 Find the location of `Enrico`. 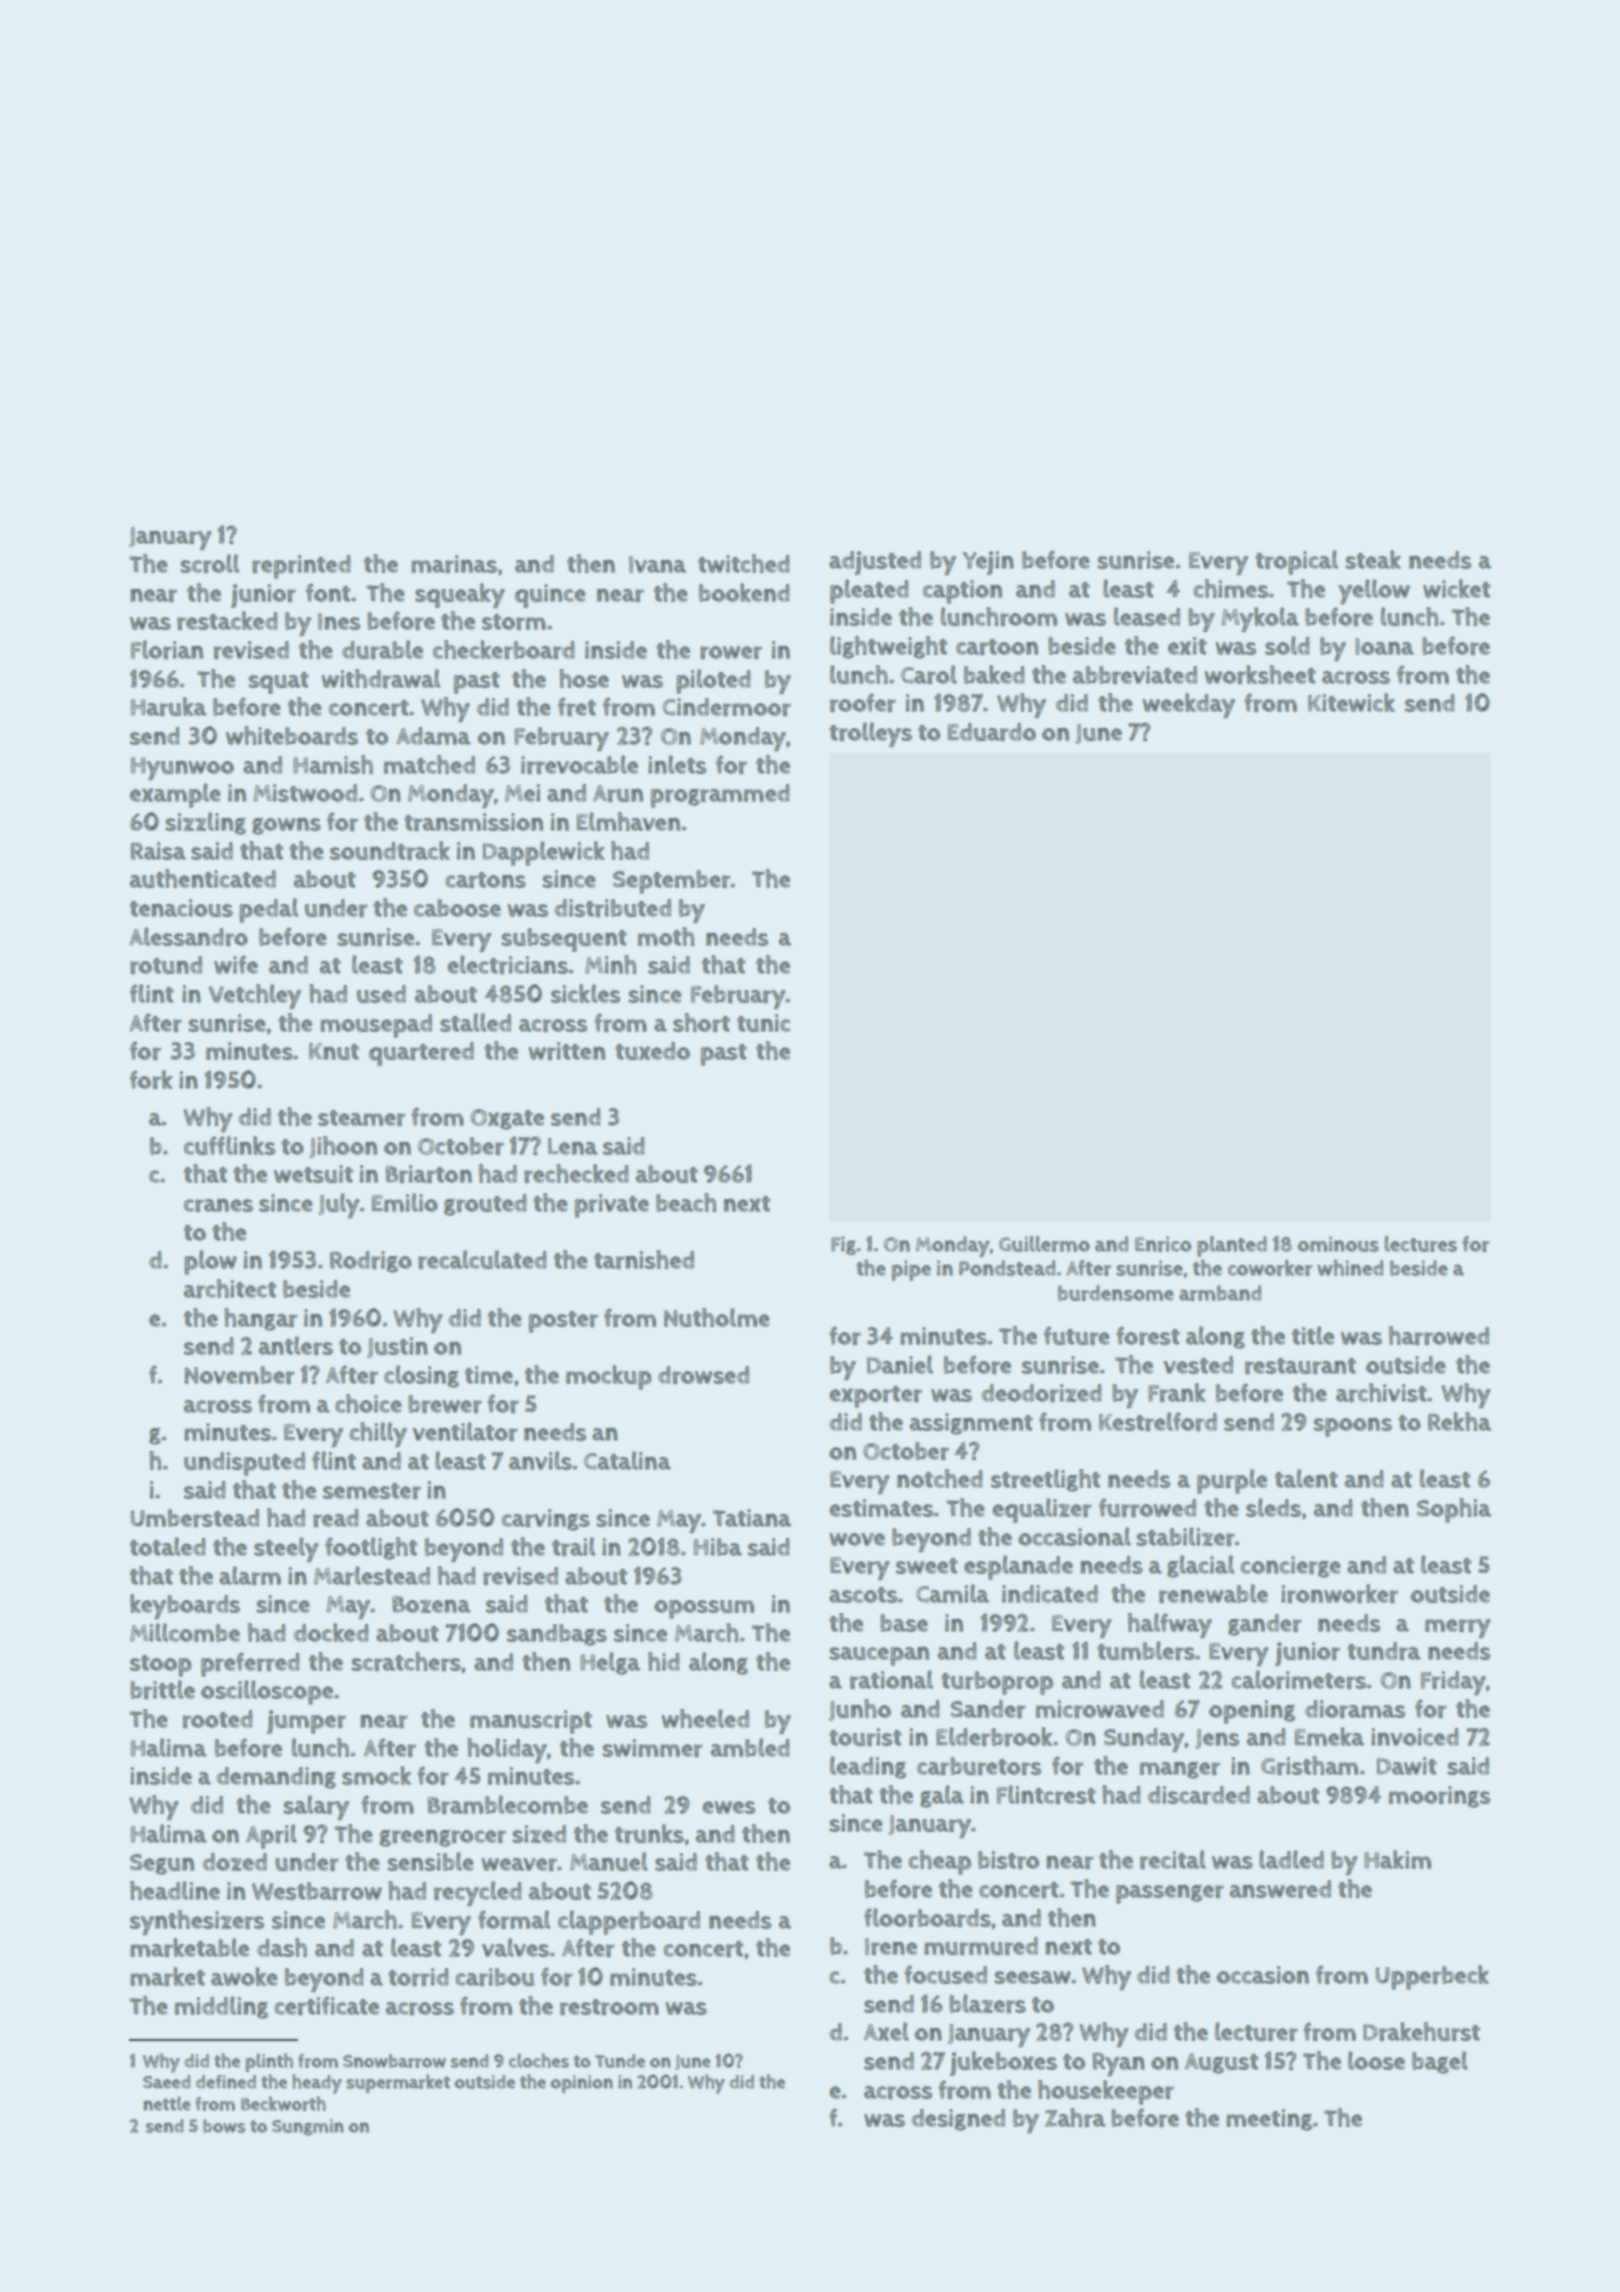

Enrico is located at coordinates (1163, 1244).
